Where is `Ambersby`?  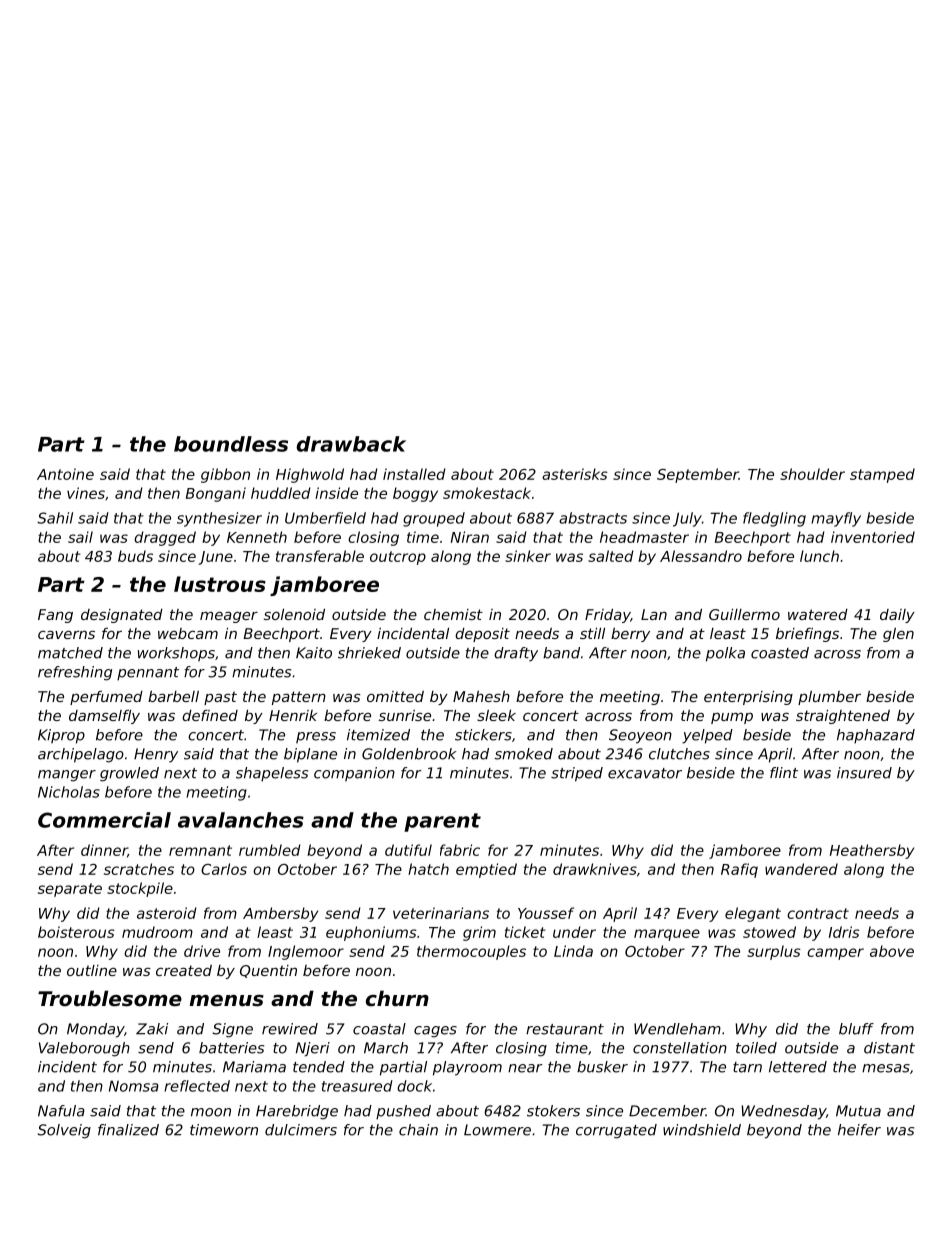
Ambersby is located at coordinates (280, 914).
